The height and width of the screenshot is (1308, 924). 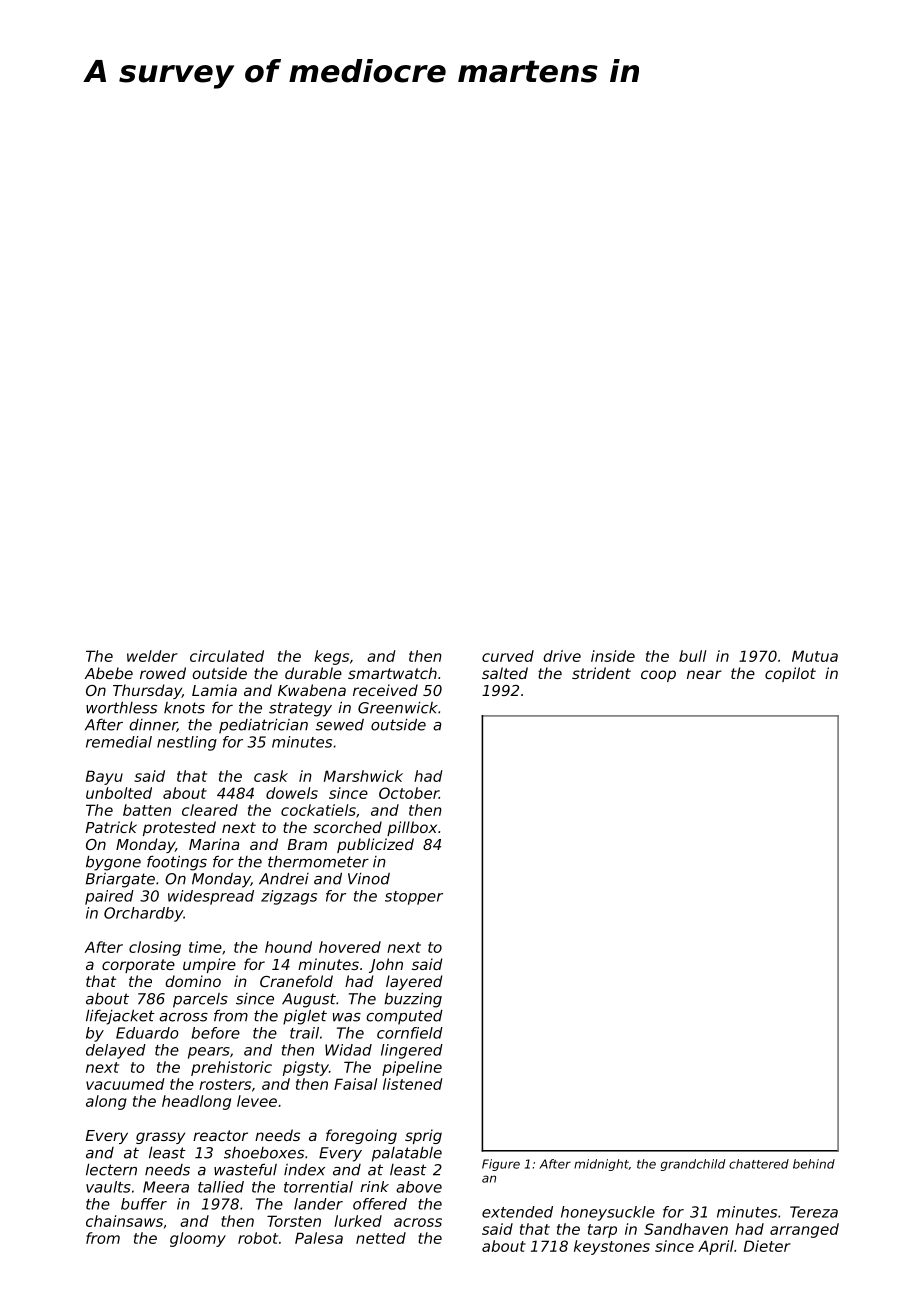 What do you see at coordinates (612, 1247) in the screenshot?
I see `keystones` at bounding box center [612, 1247].
